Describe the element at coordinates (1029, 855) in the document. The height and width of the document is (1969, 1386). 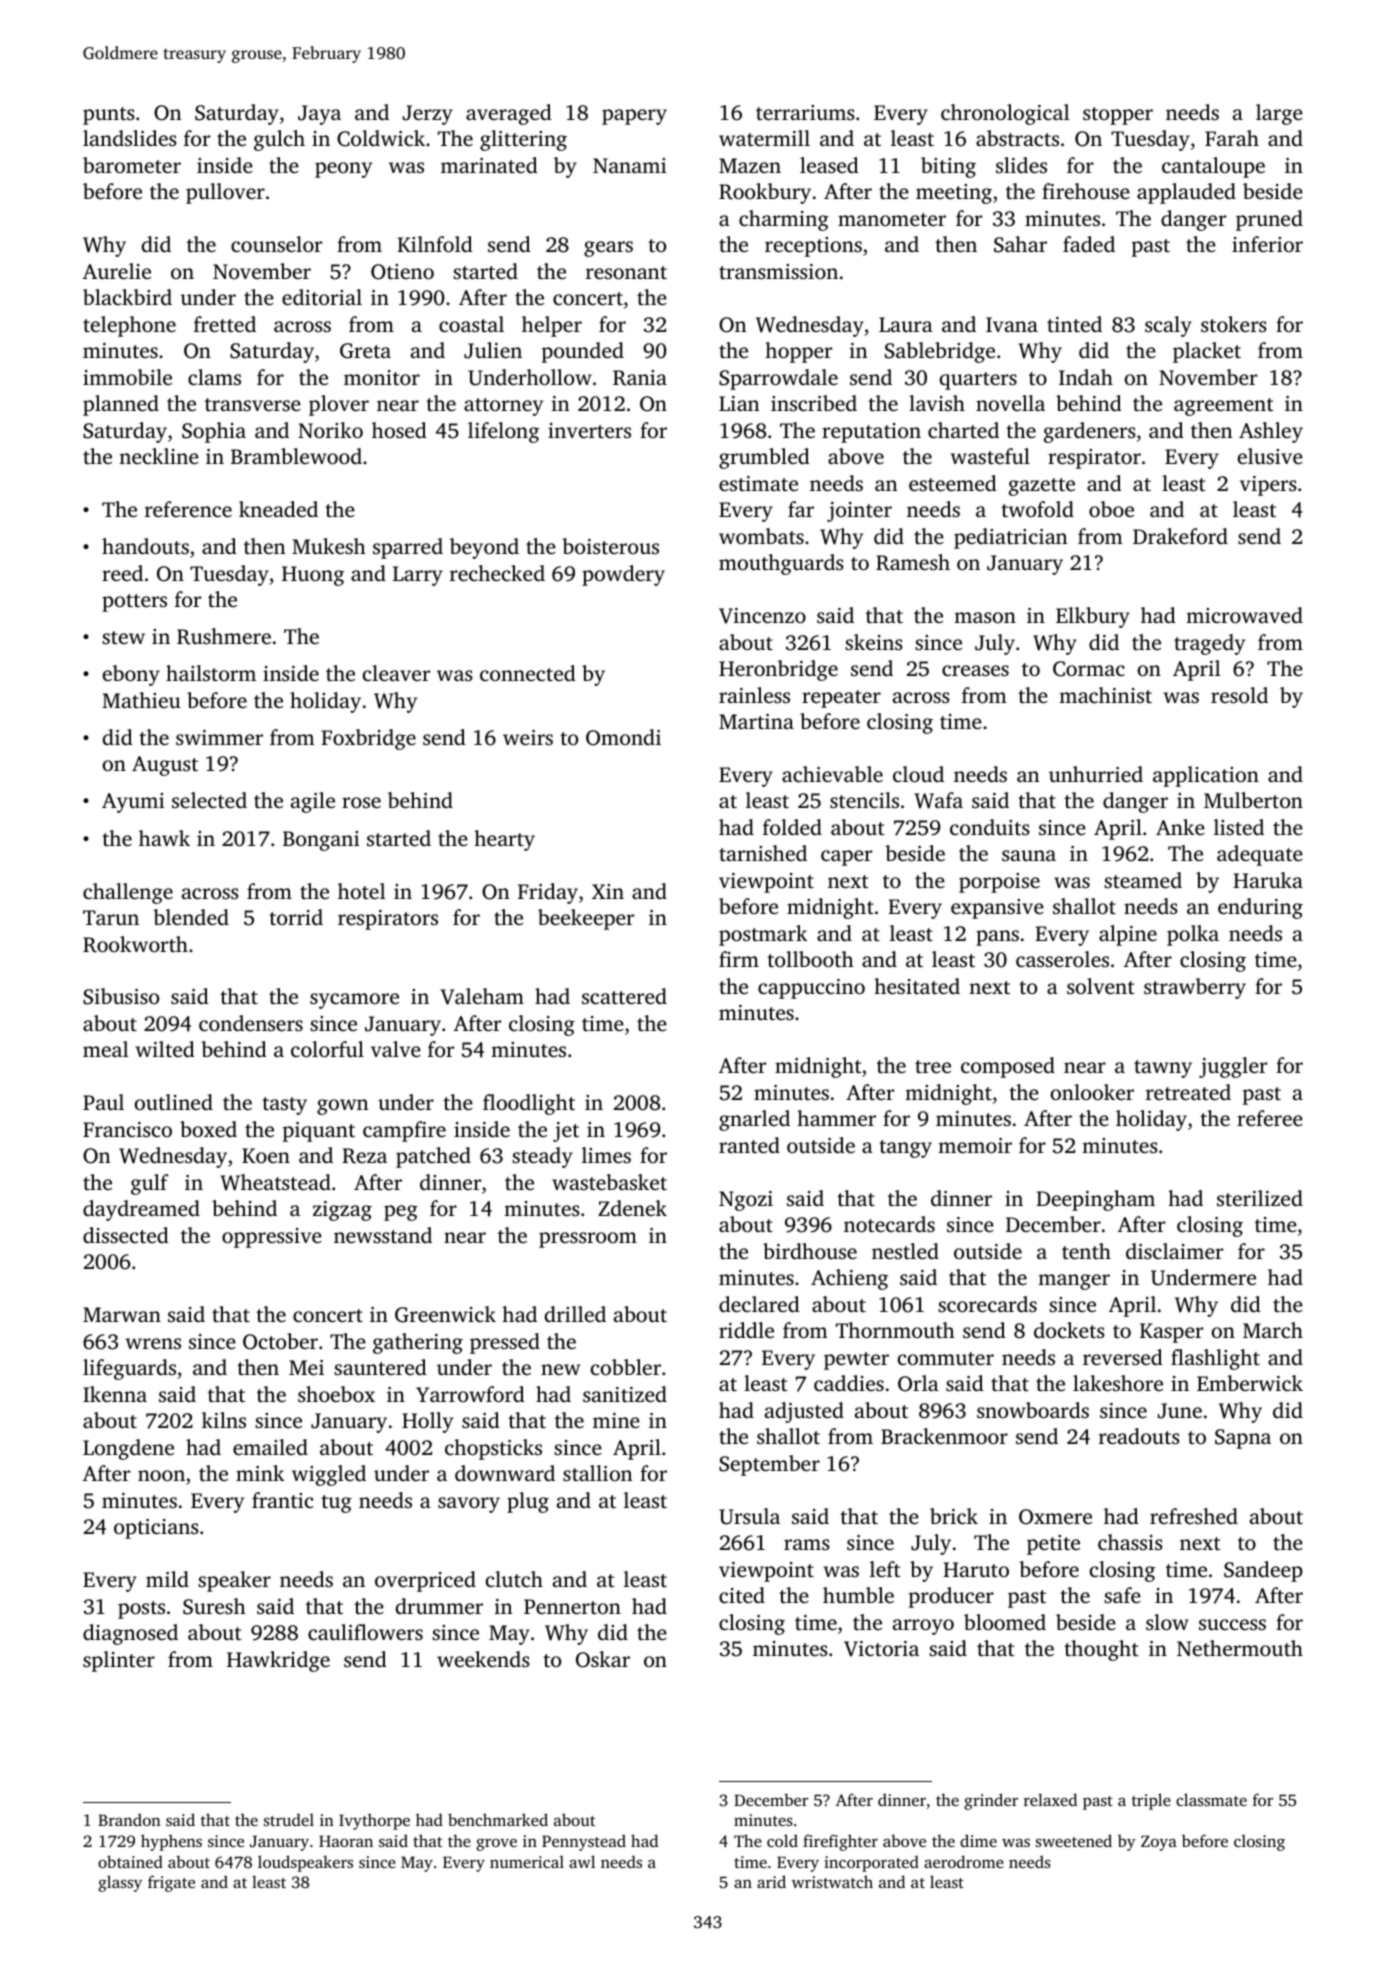
I see `sauna` at that location.
